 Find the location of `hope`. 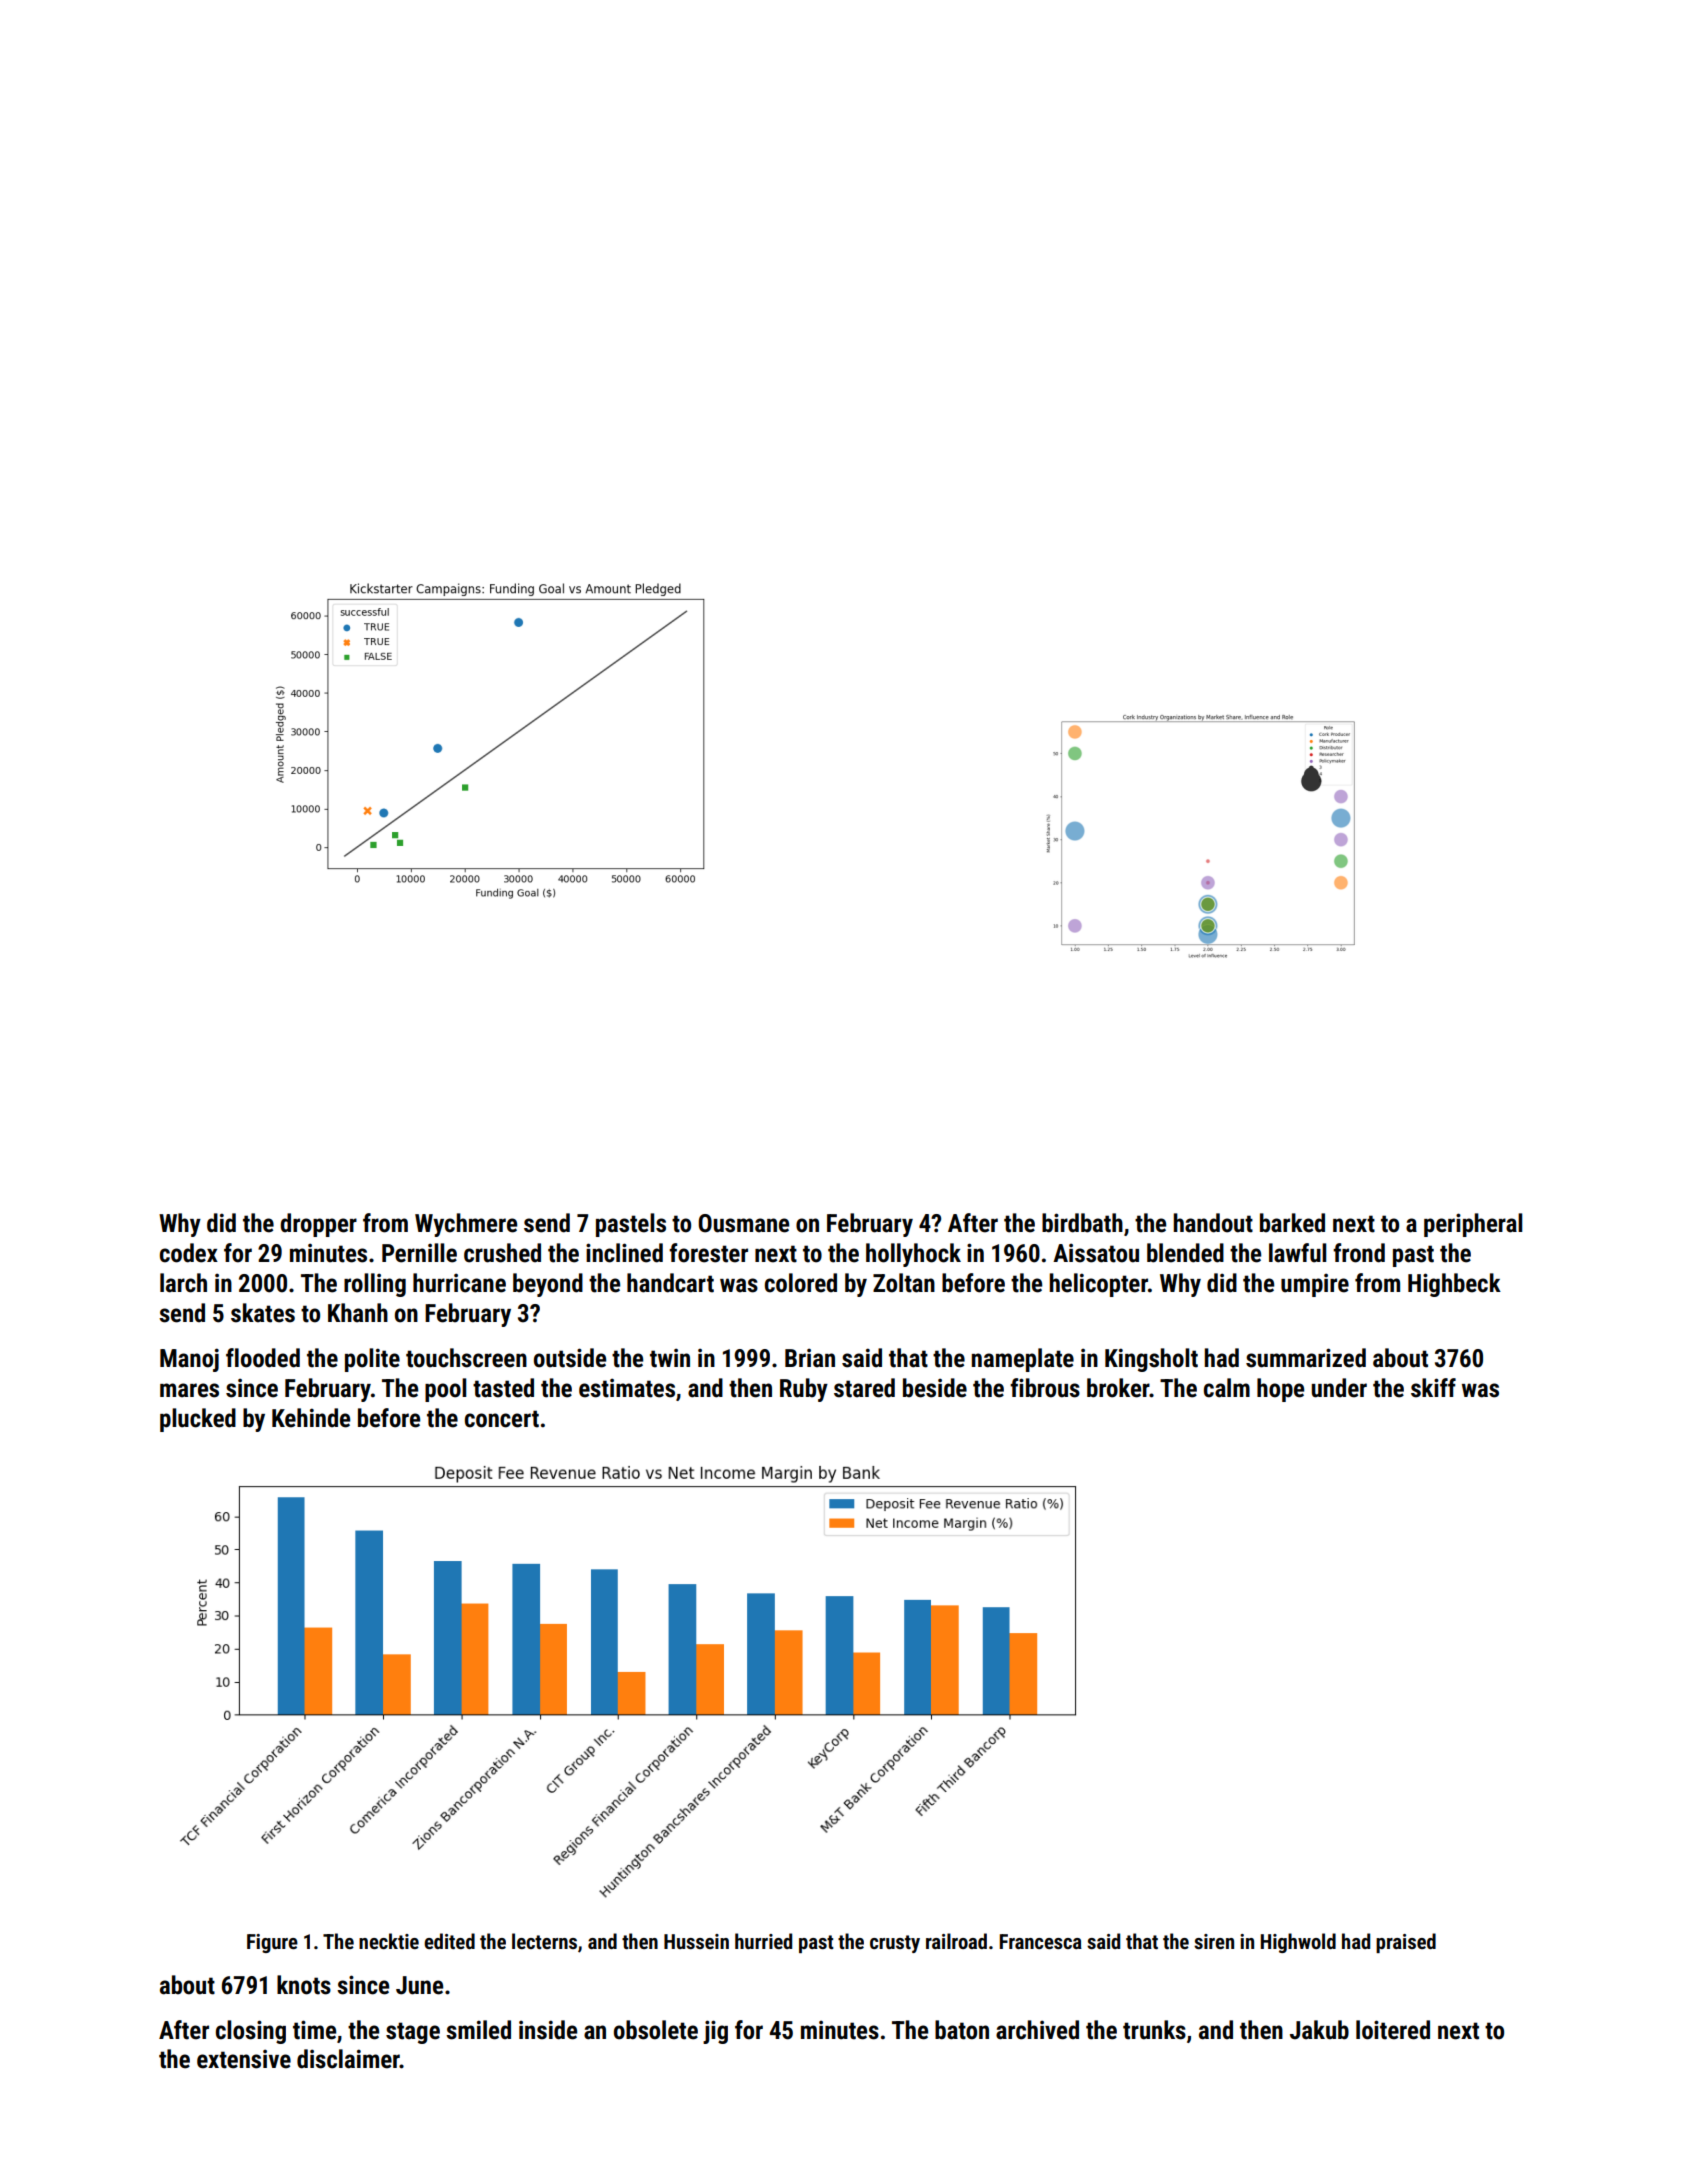

hope is located at coordinates (1280, 1390).
